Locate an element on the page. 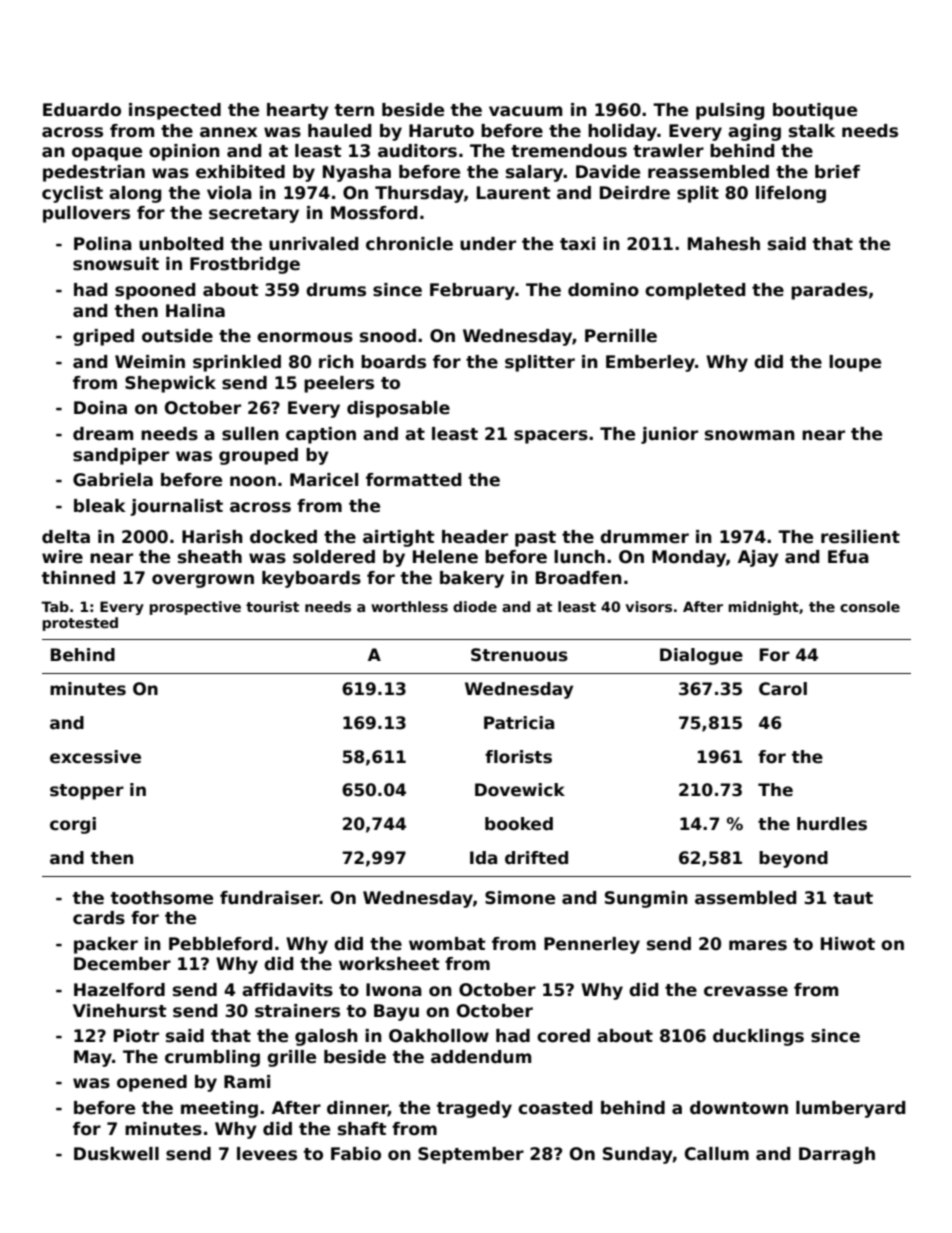  Oakhollow is located at coordinates (439, 1036).
